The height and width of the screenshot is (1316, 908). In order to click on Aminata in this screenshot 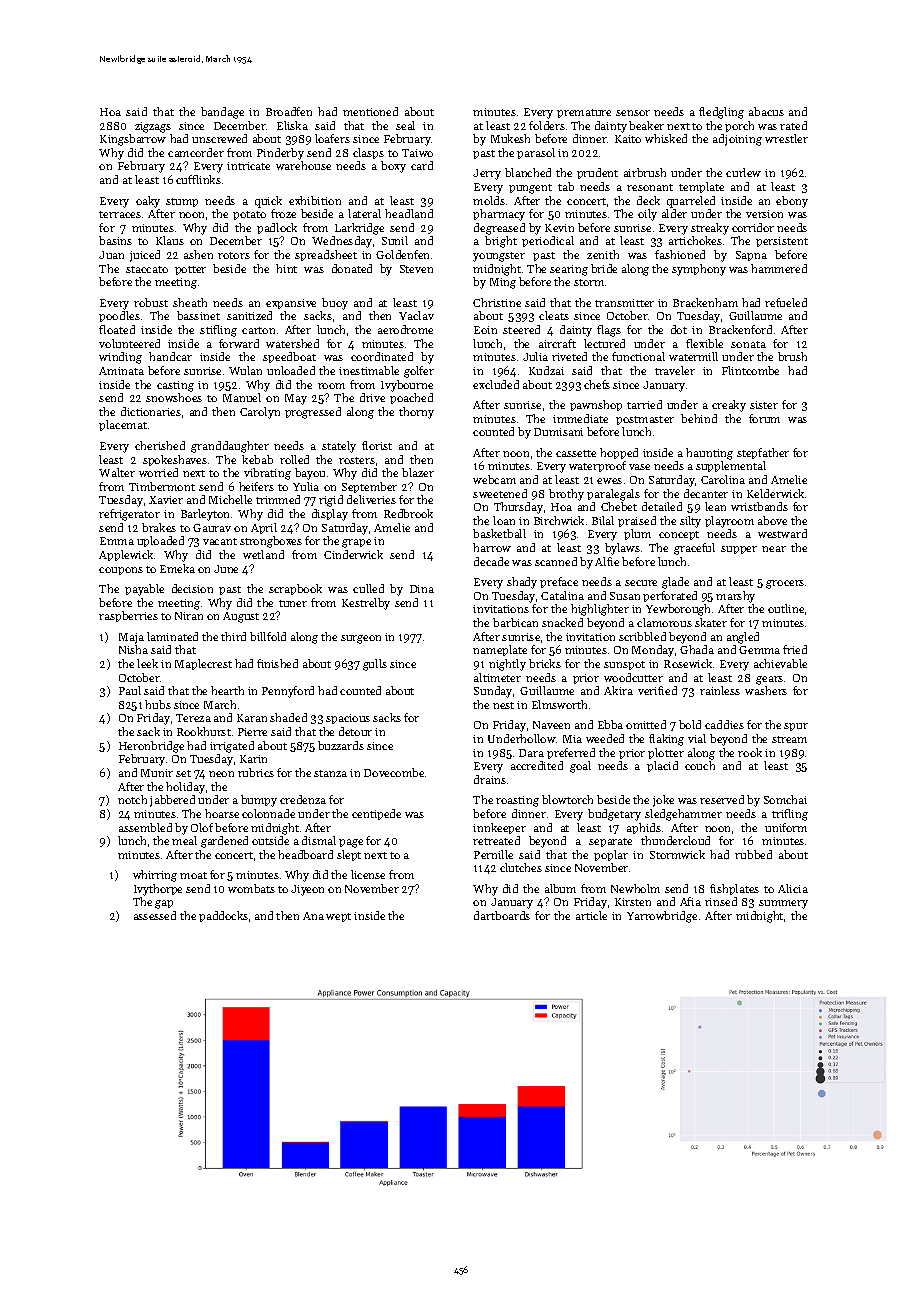, I will do `click(121, 371)`.
